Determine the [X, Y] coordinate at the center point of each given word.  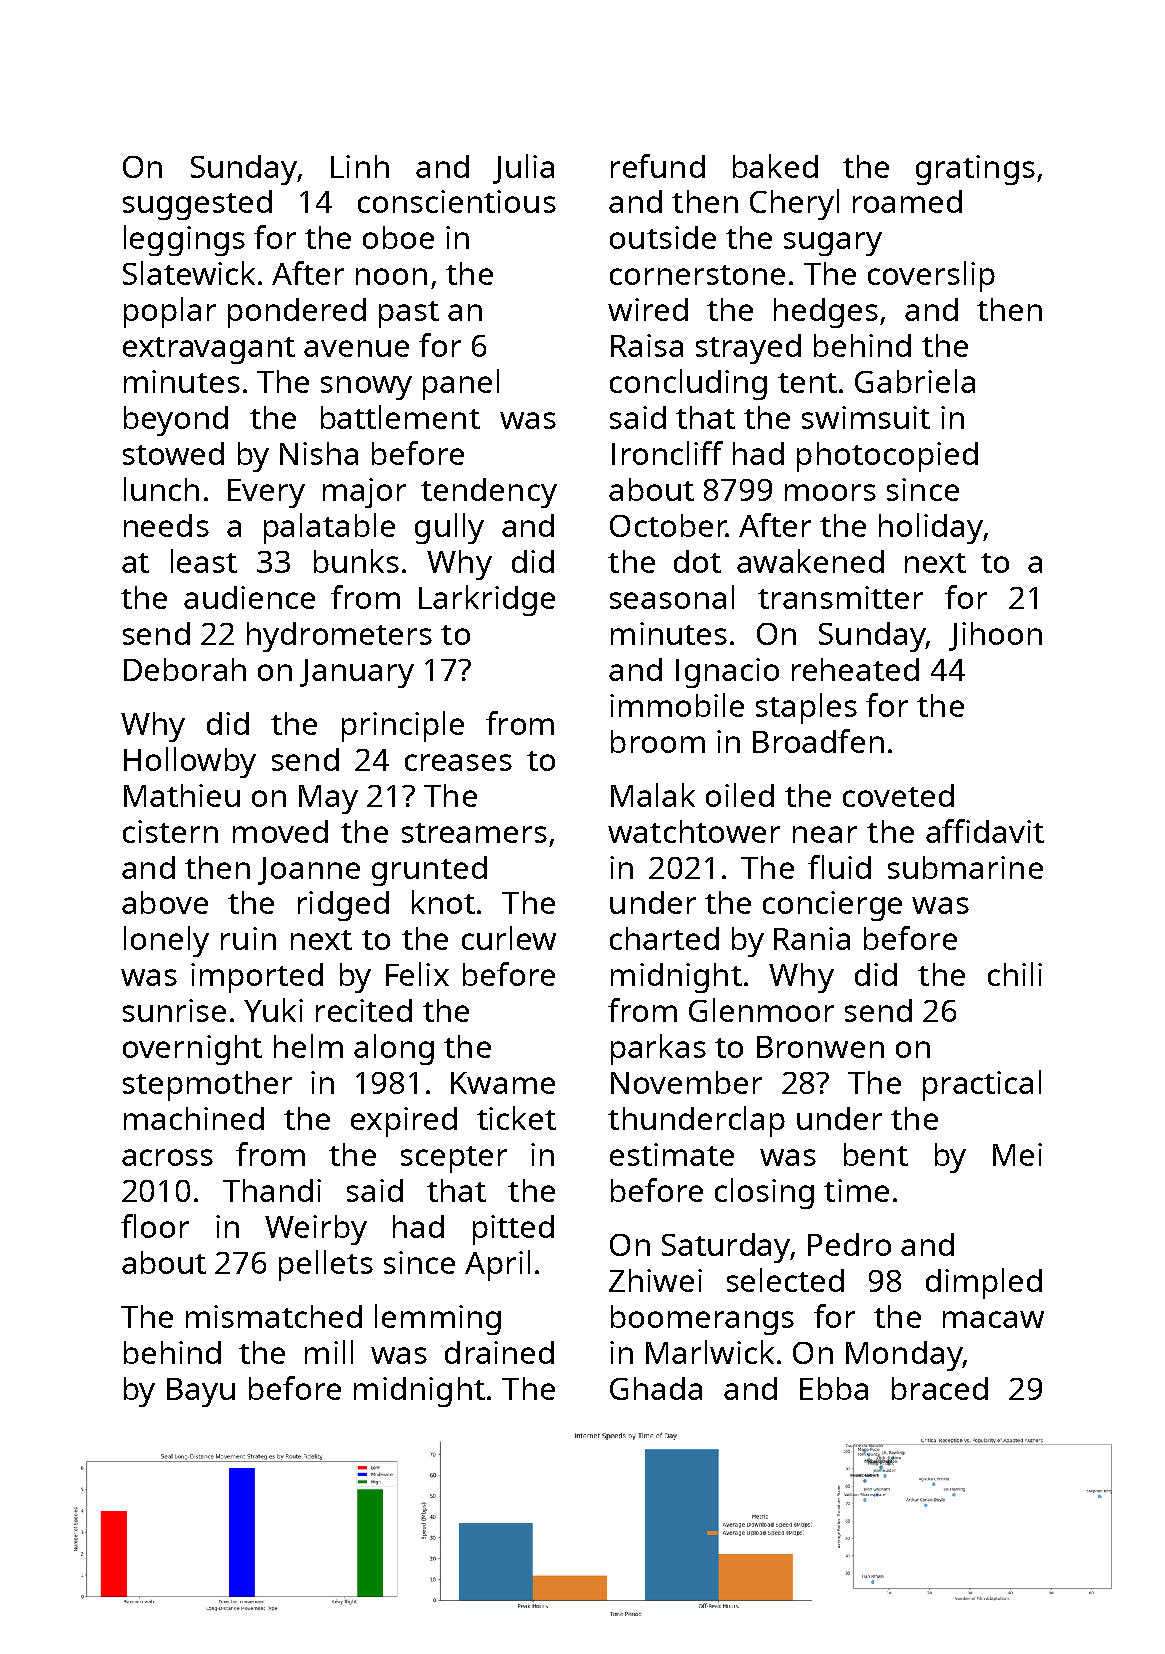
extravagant [209, 350]
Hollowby [190, 762]
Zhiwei [655, 1280]
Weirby [316, 1230]
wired [648, 309]
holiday [931, 528]
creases [458, 762]
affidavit [985, 831]
